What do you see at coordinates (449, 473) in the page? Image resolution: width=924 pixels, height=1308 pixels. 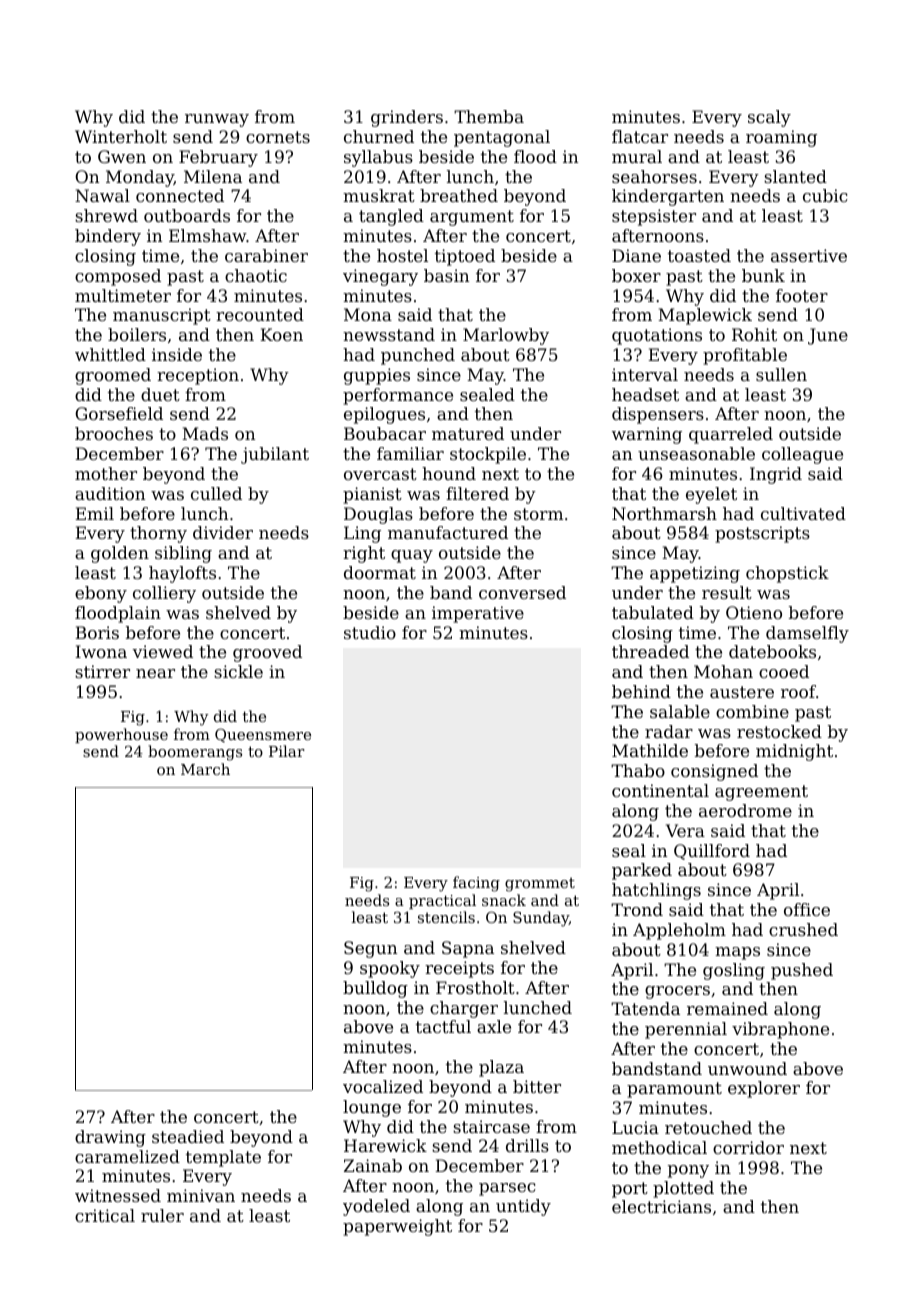 I see `hound` at bounding box center [449, 473].
